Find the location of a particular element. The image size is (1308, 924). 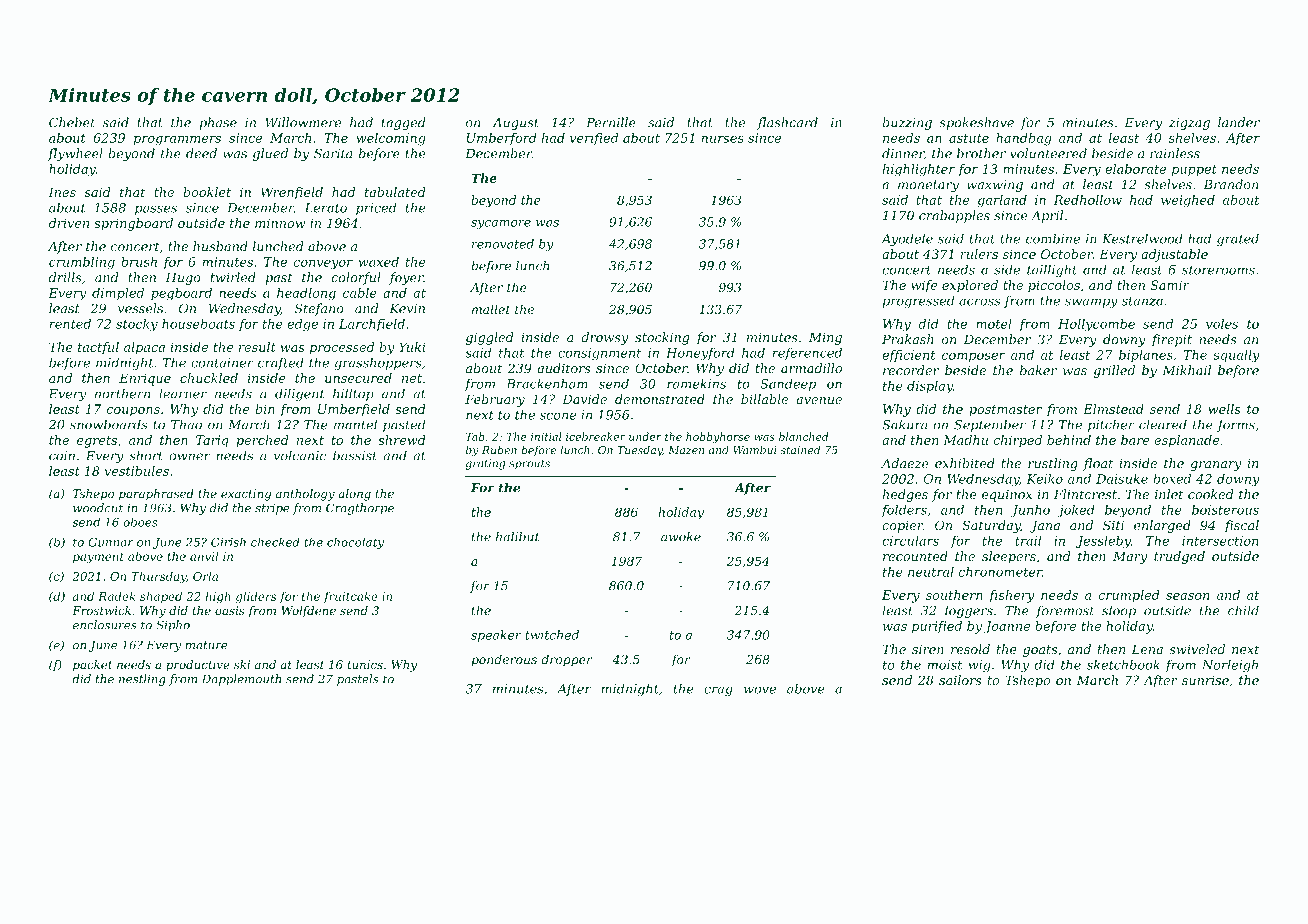

fruitcake is located at coordinates (351, 597).
